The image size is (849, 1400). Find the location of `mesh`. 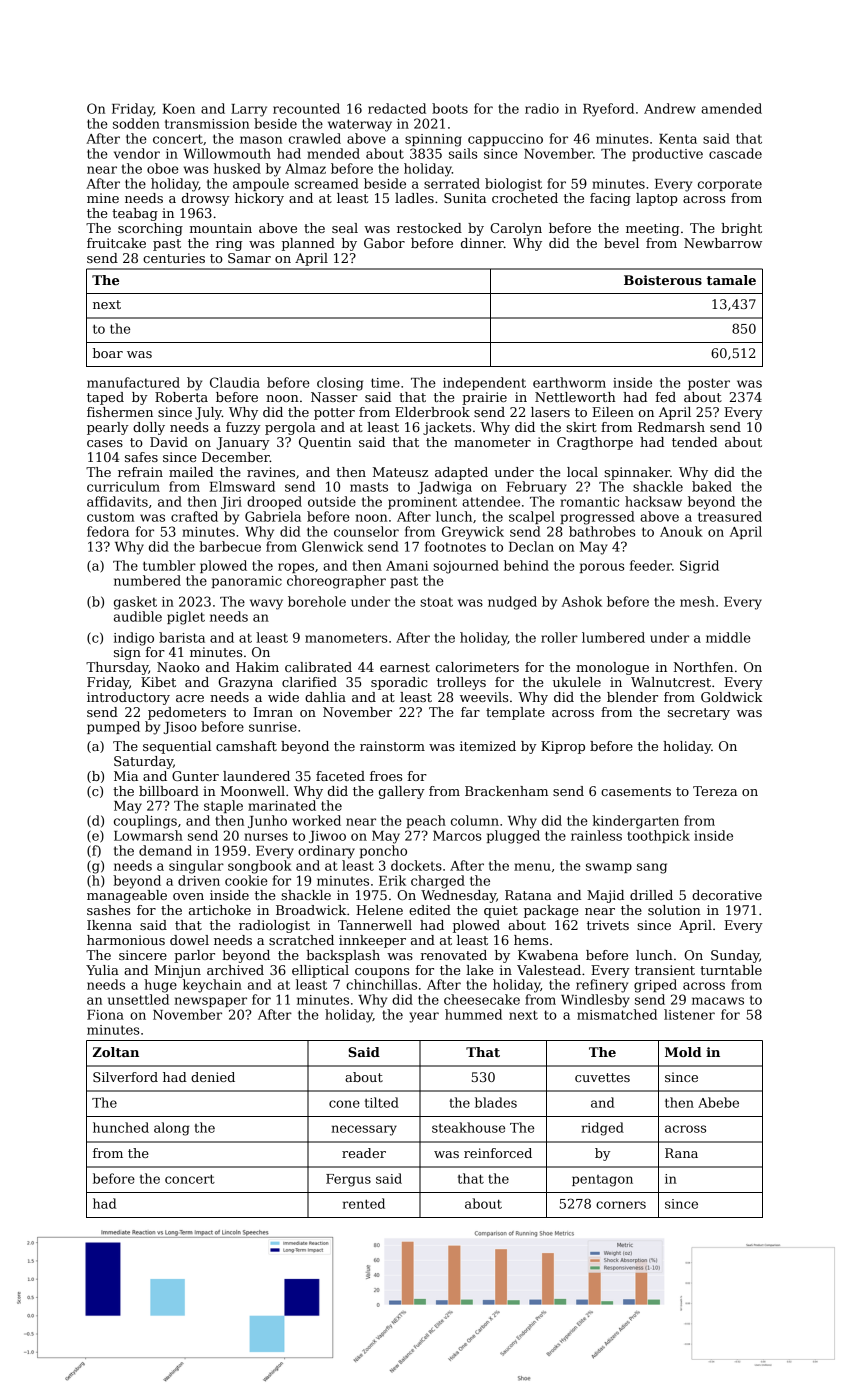

mesh is located at coordinates (697, 601).
